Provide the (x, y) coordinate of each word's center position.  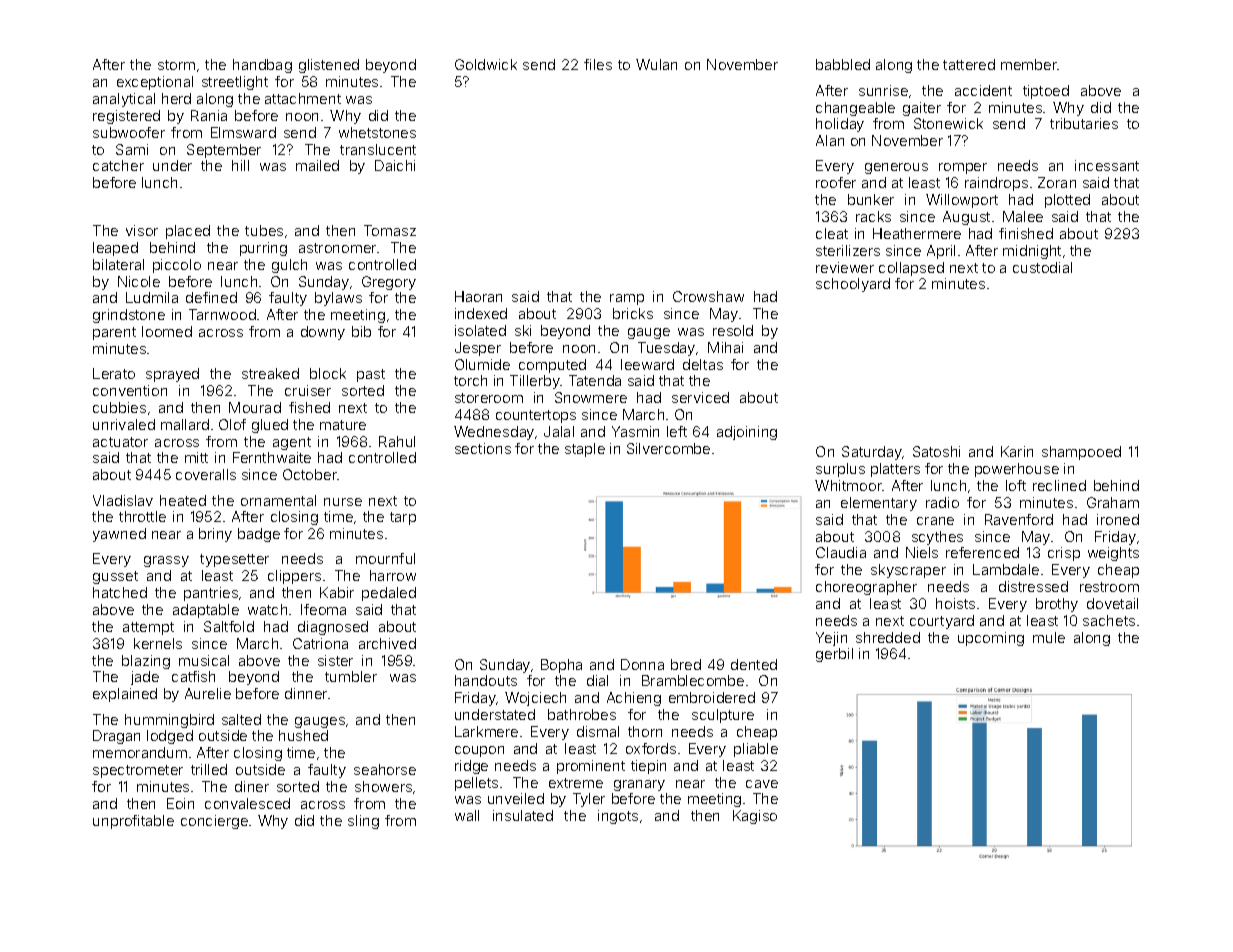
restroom (1109, 587)
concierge (214, 822)
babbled (843, 64)
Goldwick (486, 64)
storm (176, 65)
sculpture (723, 716)
